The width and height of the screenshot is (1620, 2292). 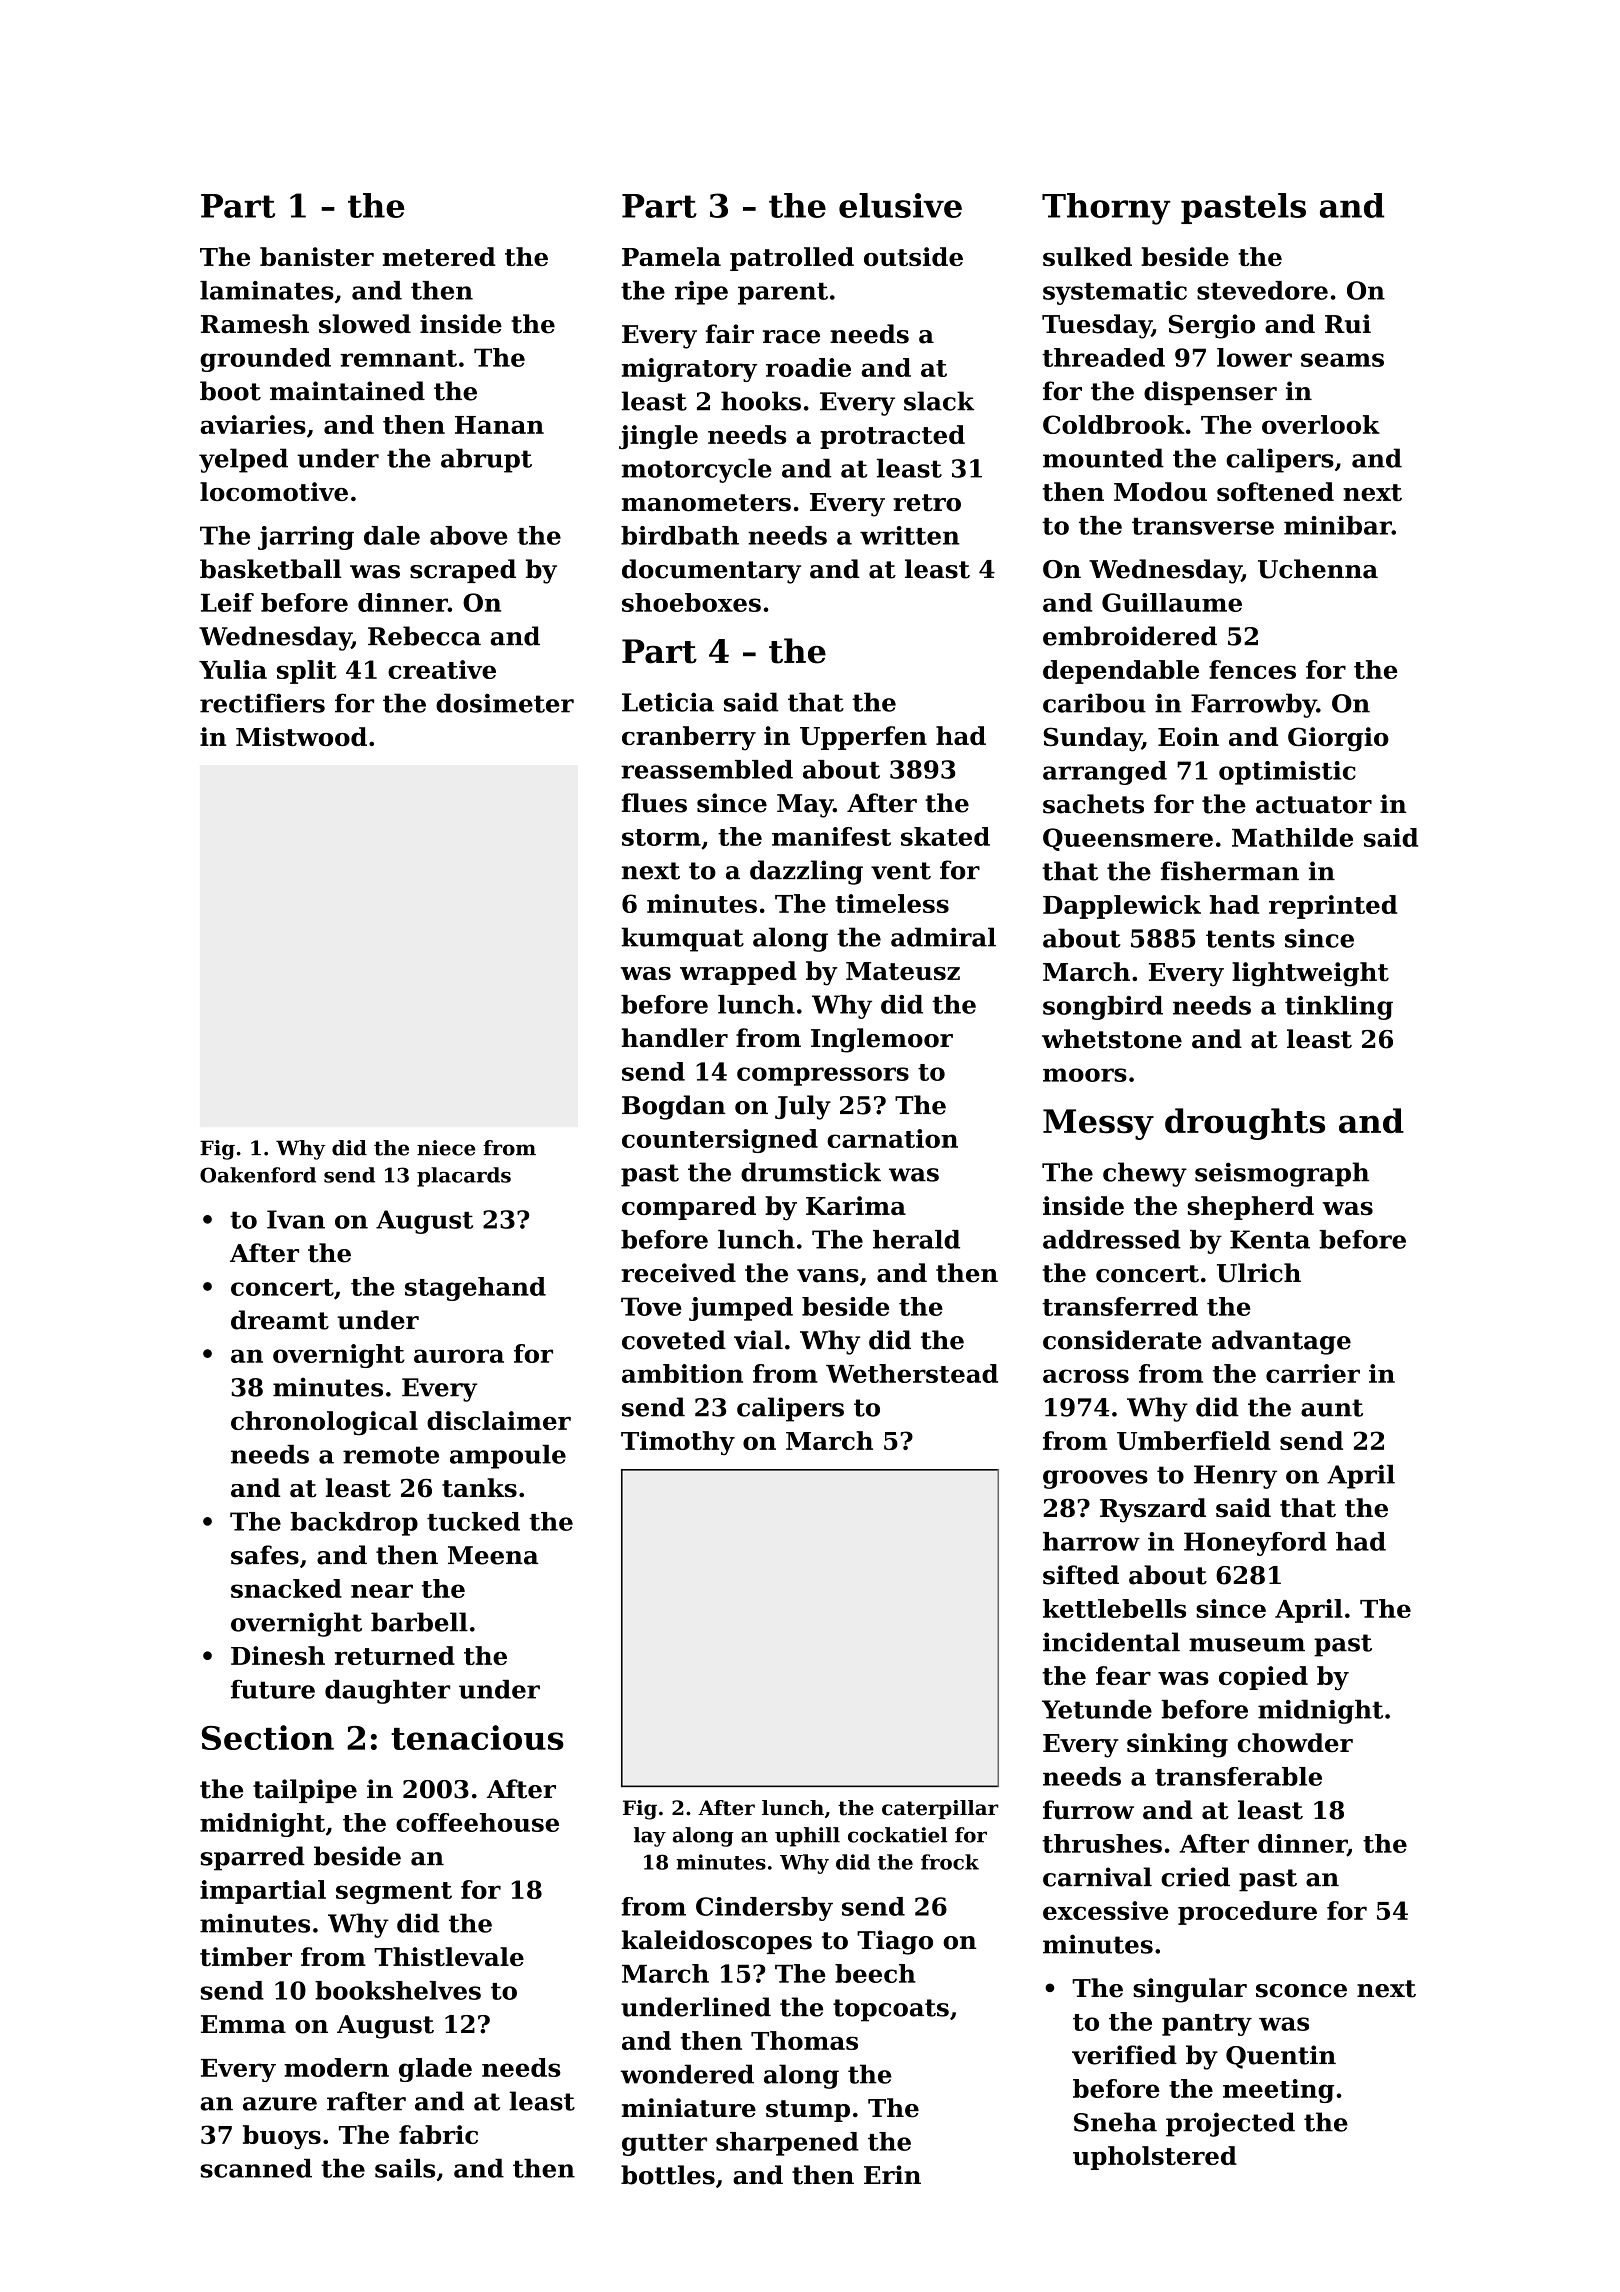 I want to click on stagehand, so click(x=475, y=1289).
